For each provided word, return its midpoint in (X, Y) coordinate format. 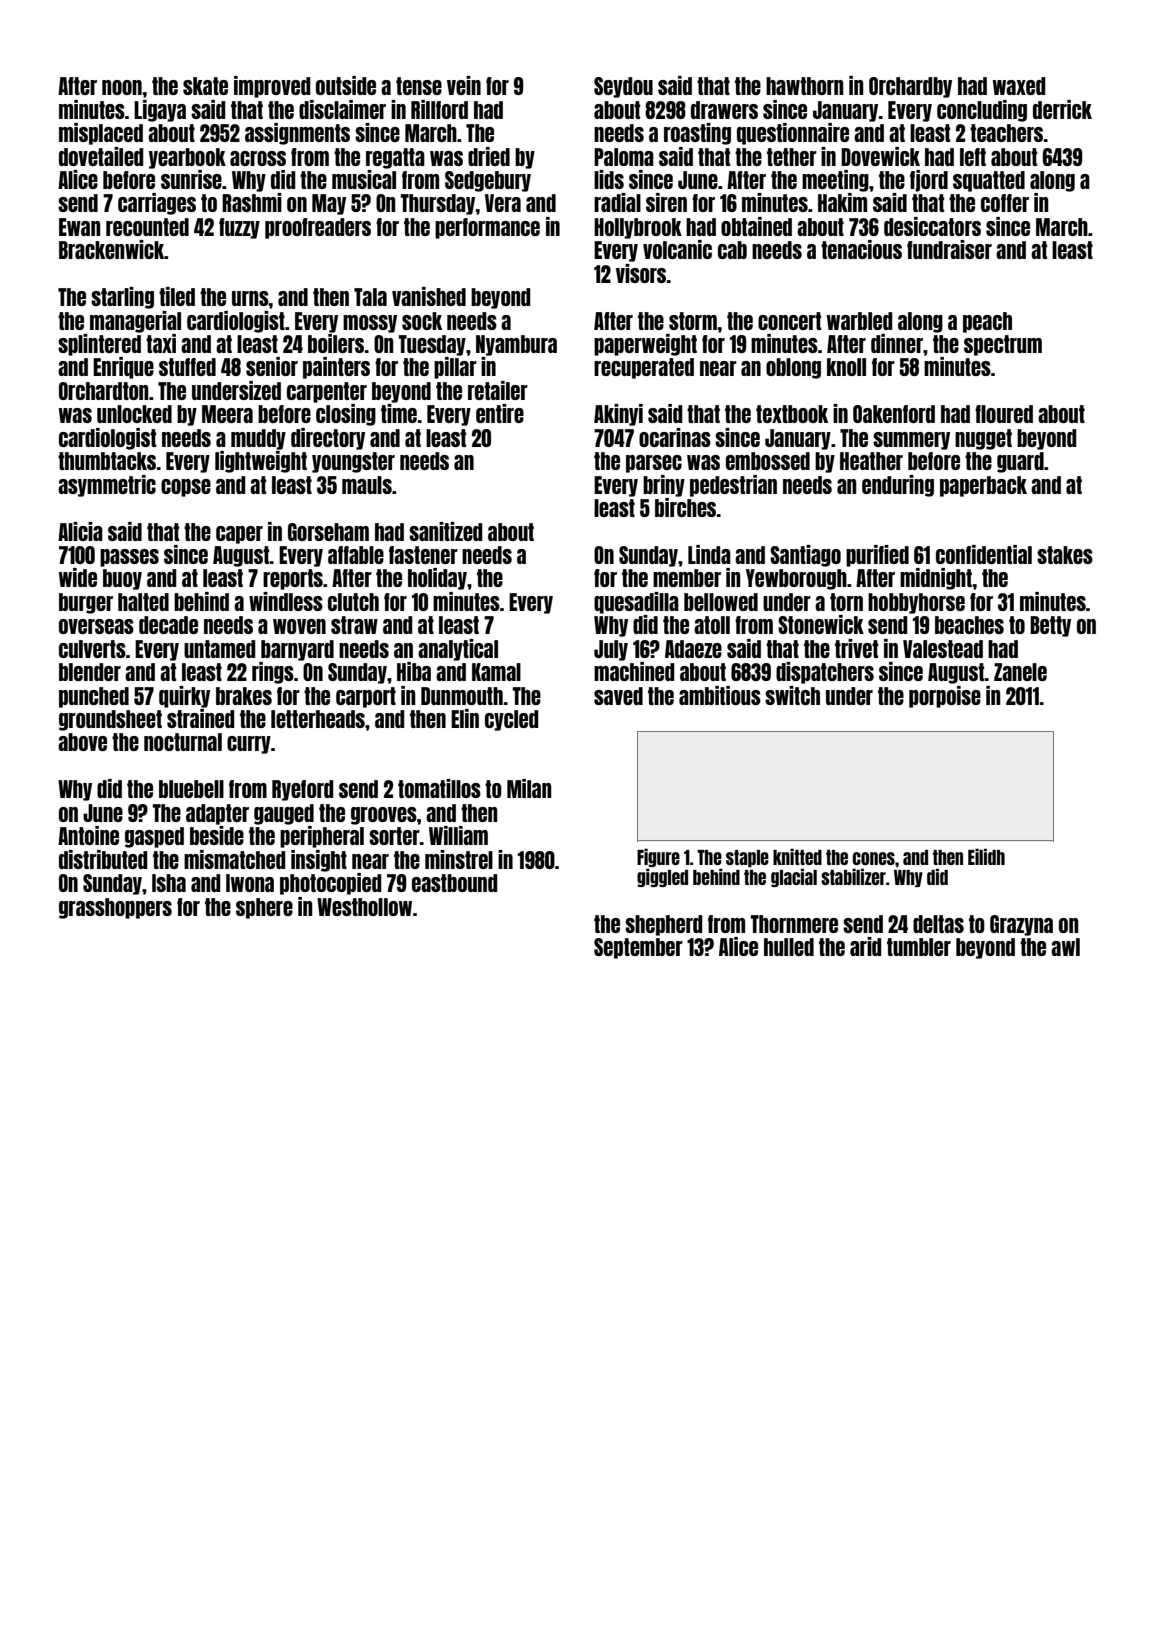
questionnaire (793, 134)
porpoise (945, 697)
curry (249, 745)
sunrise (191, 179)
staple (747, 858)
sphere (264, 908)
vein (464, 85)
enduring (898, 486)
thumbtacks (107, 461)
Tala (370, 297)
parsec (654, 464)
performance (487, 228)
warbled (860, 321)
